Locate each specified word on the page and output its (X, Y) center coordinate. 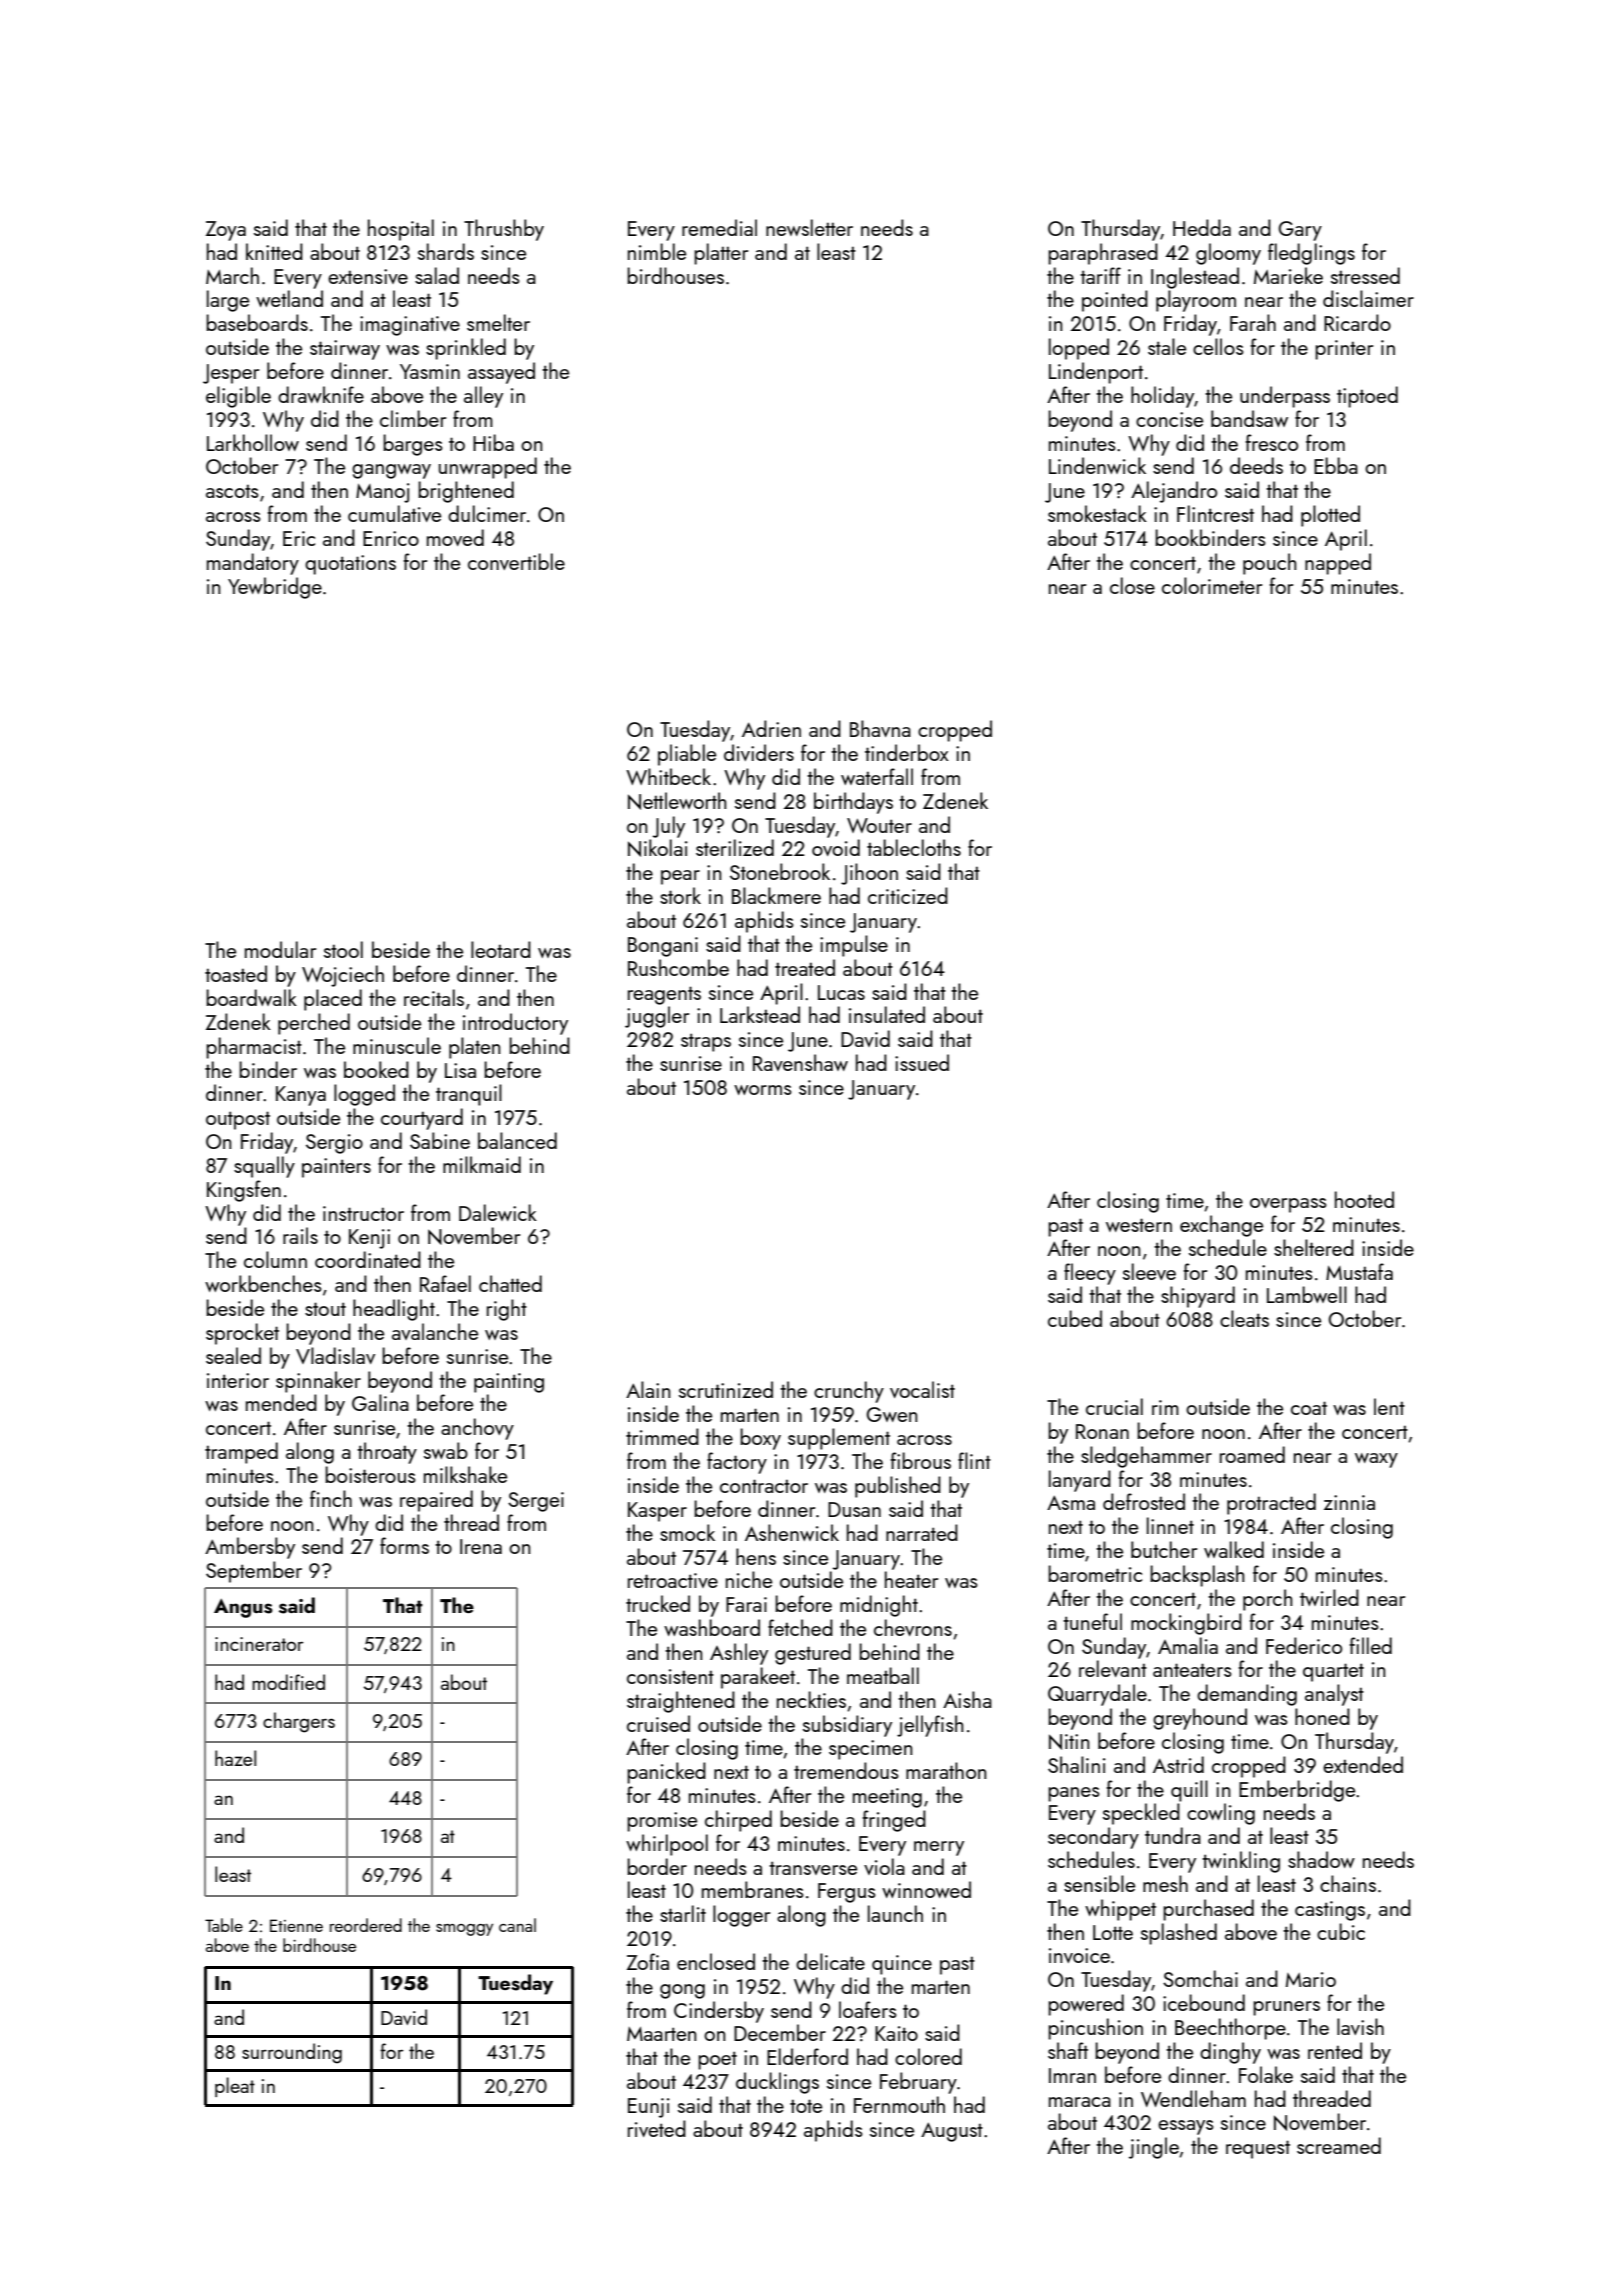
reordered (366, 1925)
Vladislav (335, 1355)
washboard (712, 1627)
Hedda (1202, 227)
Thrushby (504, 230)
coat (1309, 1408)
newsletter (809, 227)
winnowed (926, 1889)
